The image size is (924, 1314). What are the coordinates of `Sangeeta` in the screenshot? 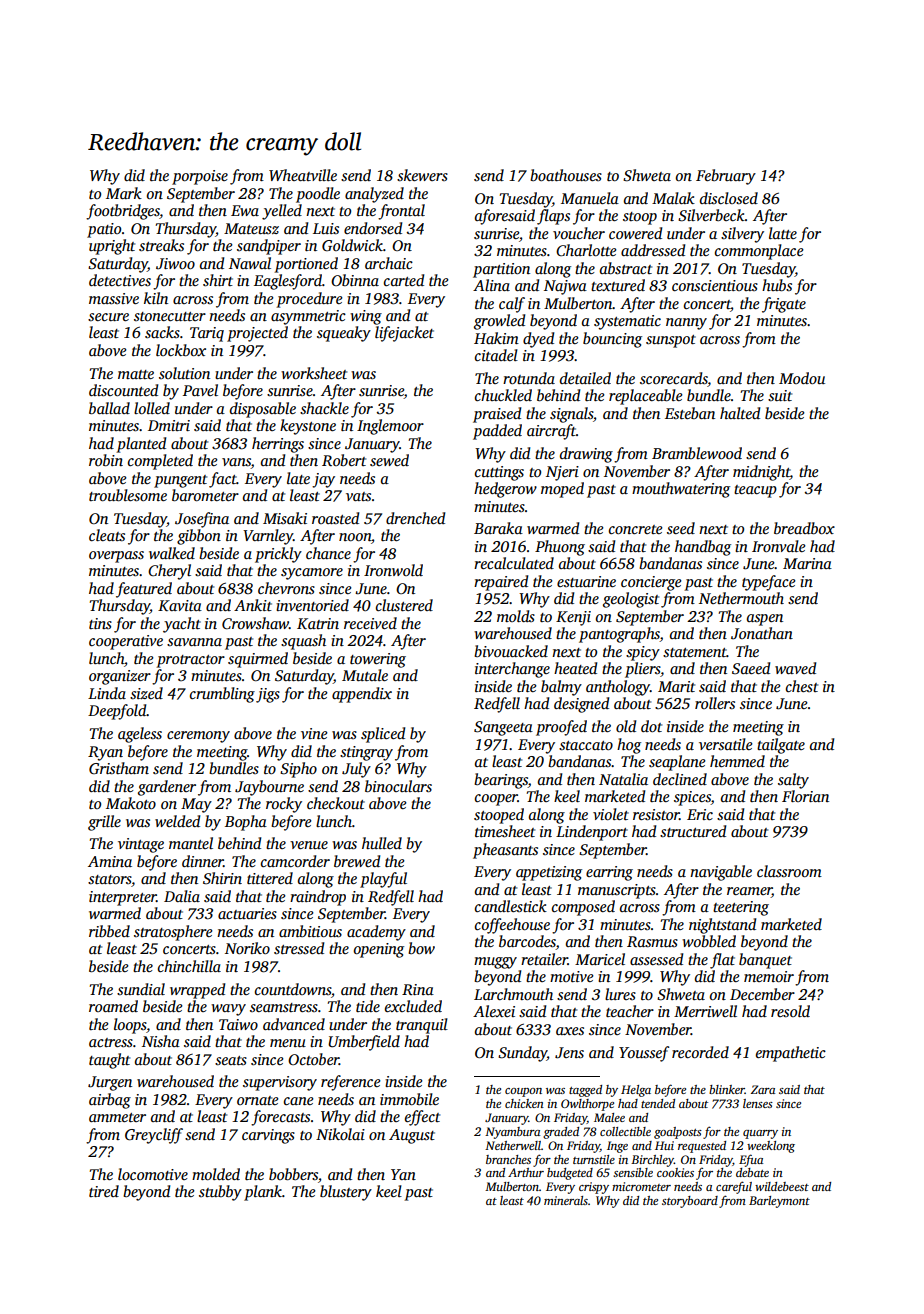 It's located at (503, 728).
